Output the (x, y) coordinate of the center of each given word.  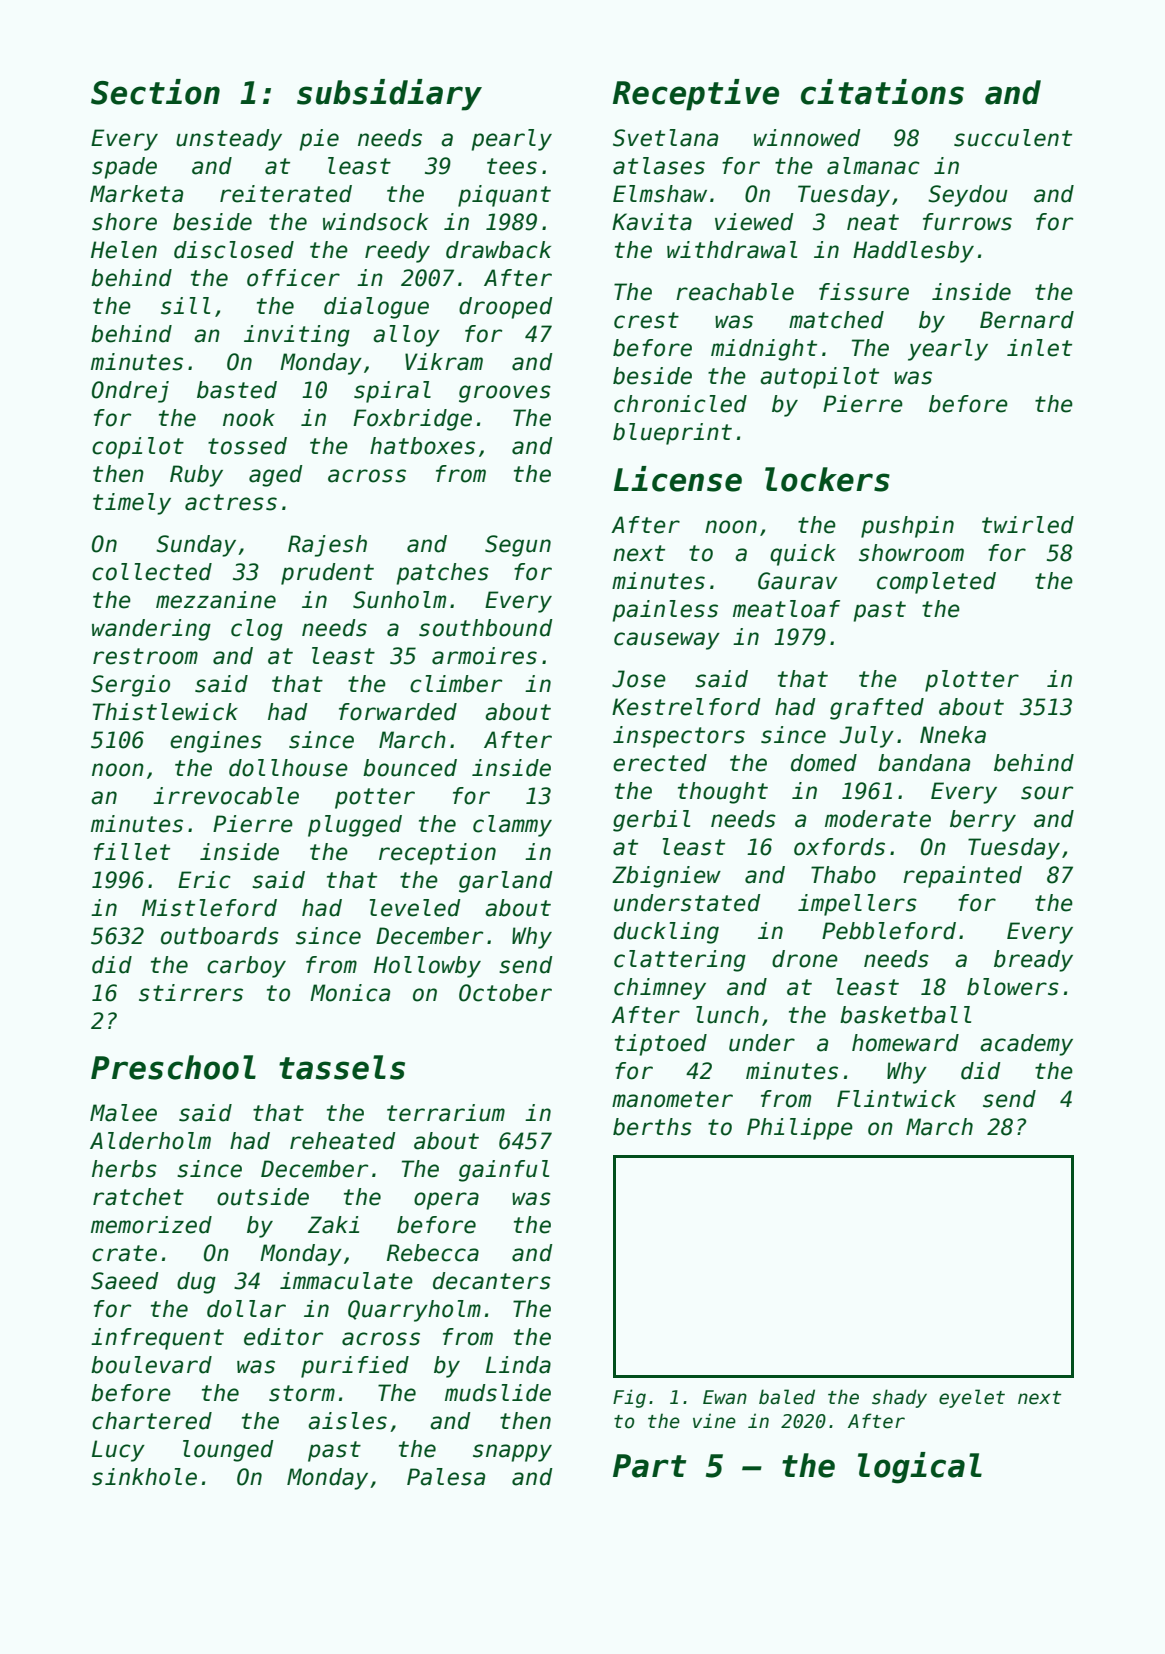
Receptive (696, 95)
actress (231, 502)
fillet (132, 852)
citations (882, 92)
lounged (228, 1451)
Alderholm (150, 1141)
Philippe (800, 1129)
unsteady (229, 140)
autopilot (819, 378)
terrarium (446, 1113)
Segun (518, 546)
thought (723, 793)
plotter (972, 681)
